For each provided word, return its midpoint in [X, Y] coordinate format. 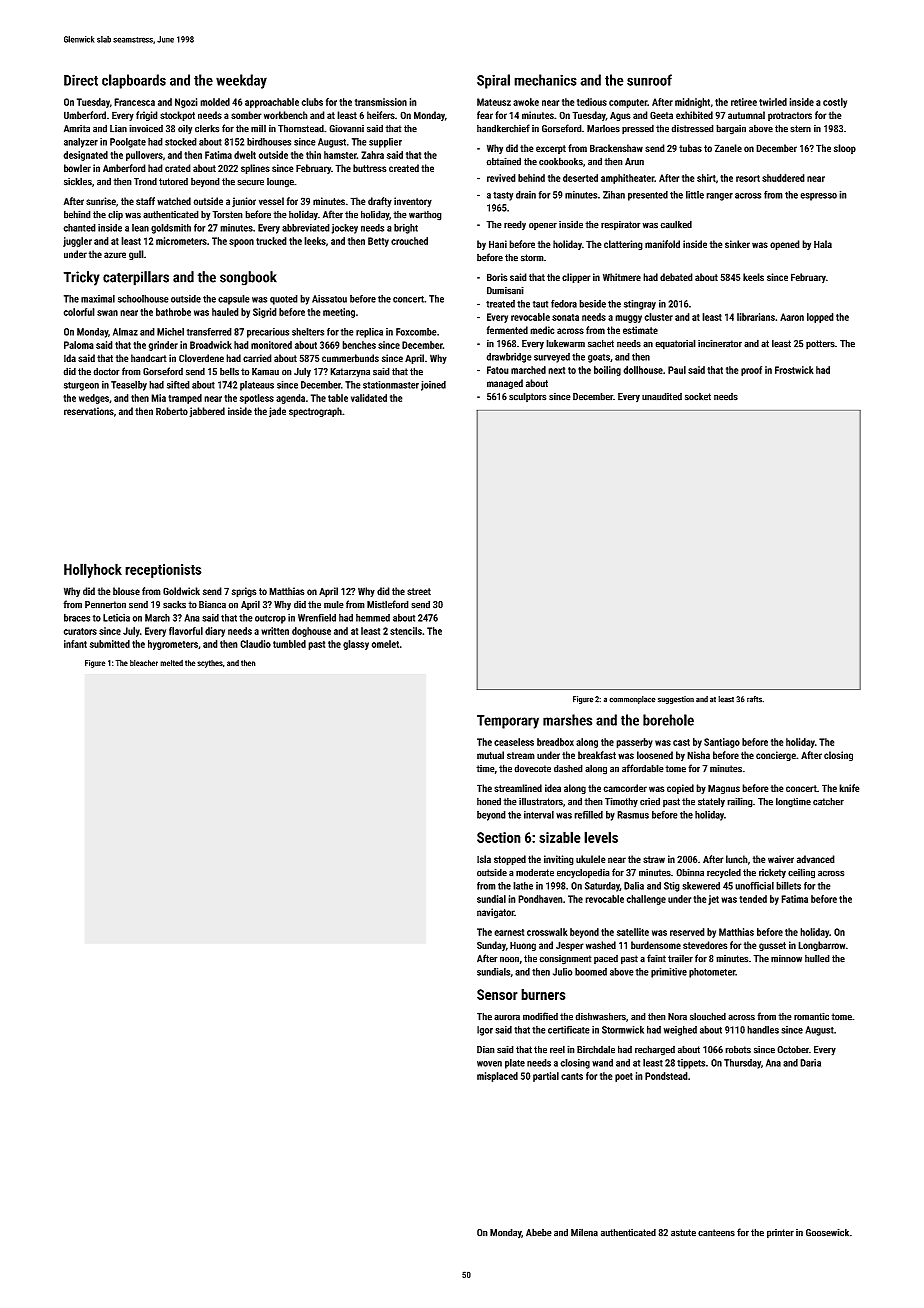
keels [753, 277]
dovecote [532, 768]
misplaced [497, 1077]
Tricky [81, 278]
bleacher [144, 662]
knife [849, 788]
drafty [380, 202]
